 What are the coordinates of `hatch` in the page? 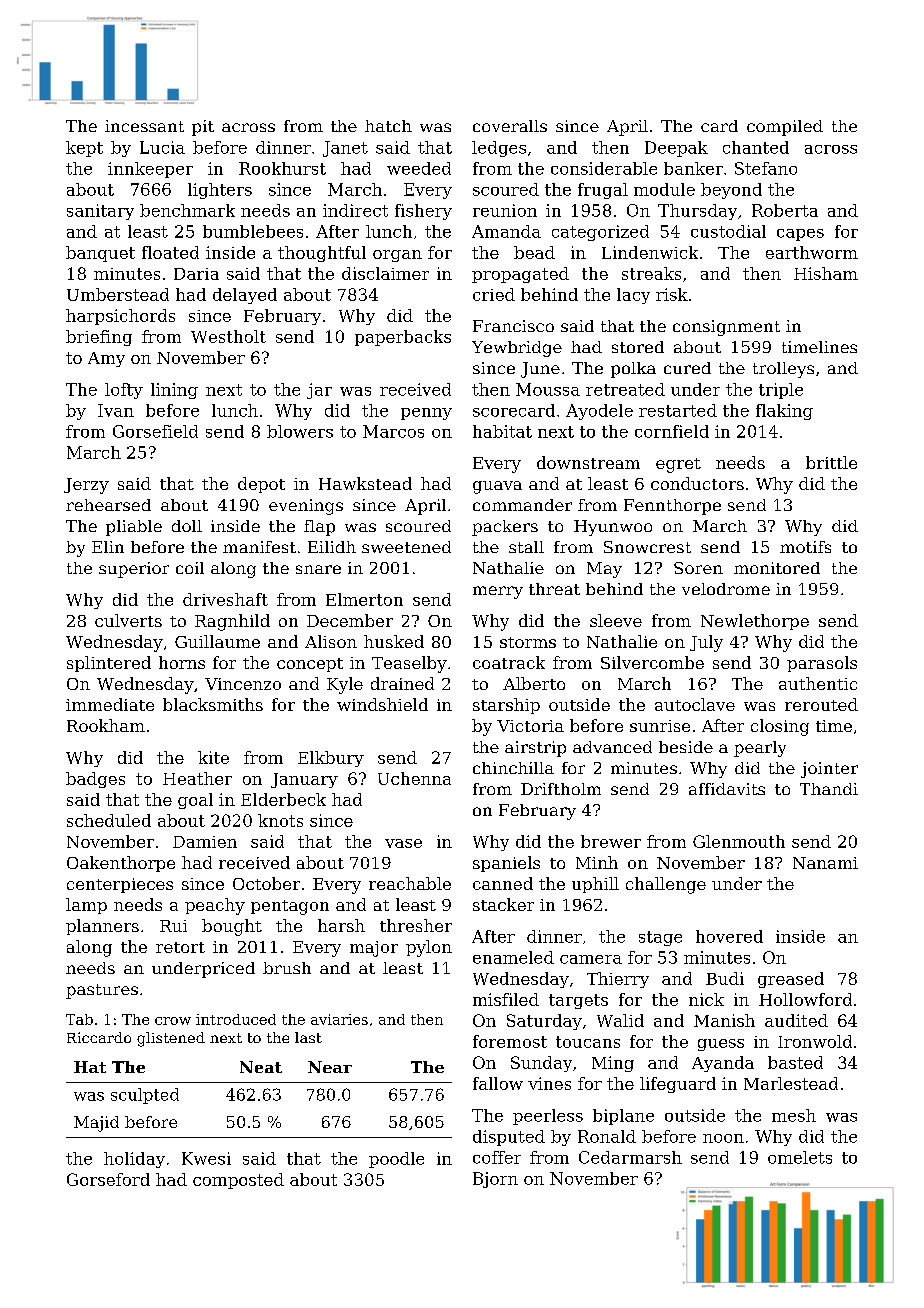 It's located at (388, 126).
